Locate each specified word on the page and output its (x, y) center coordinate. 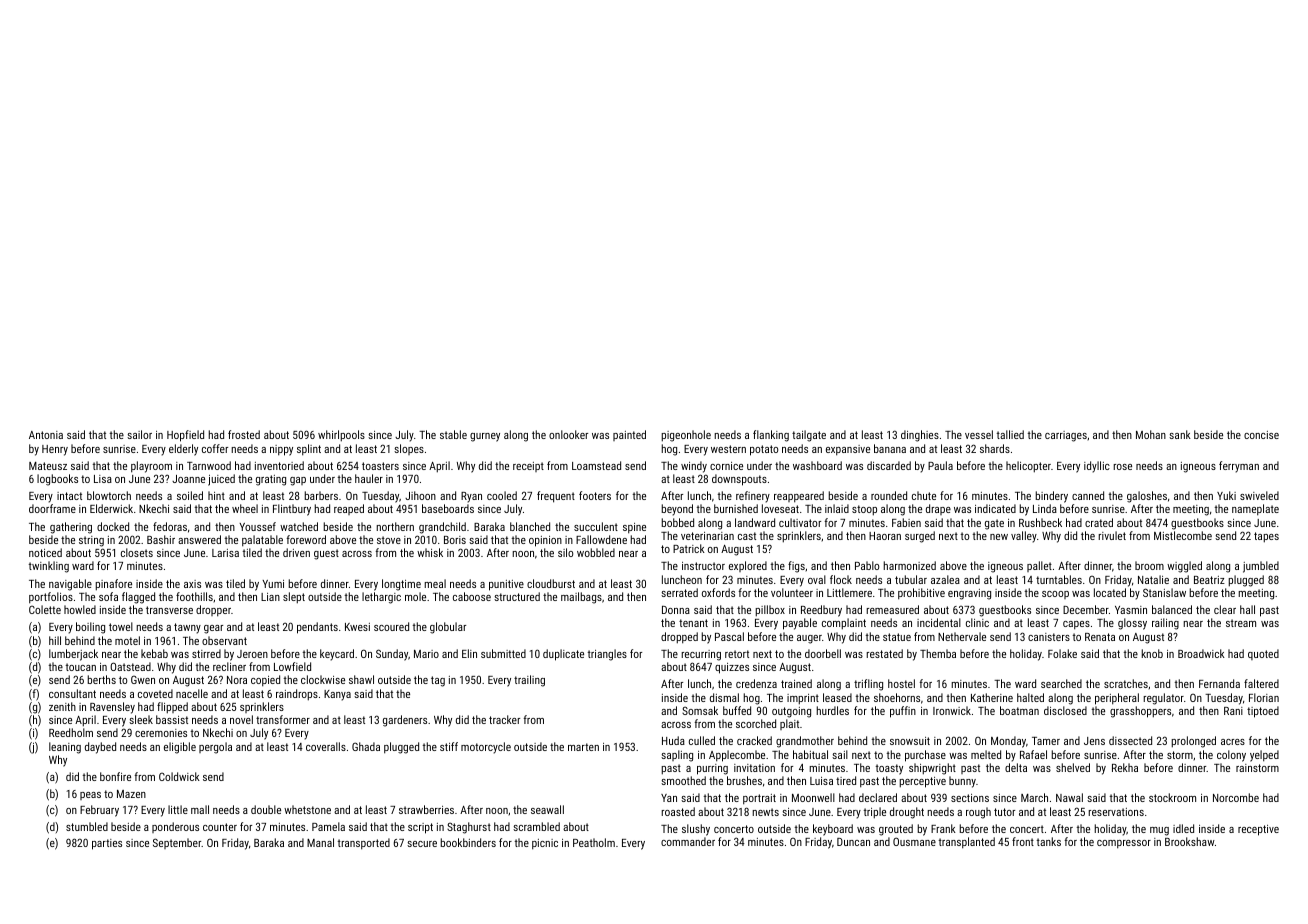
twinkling (48, 567)
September (177, 843)
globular (448, 628)
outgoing (791, 712)
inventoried (279, 465)
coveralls (326, 746)
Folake (1062, 653)
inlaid (837, 508)
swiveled (1259, 495)
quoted (1263, 654)
